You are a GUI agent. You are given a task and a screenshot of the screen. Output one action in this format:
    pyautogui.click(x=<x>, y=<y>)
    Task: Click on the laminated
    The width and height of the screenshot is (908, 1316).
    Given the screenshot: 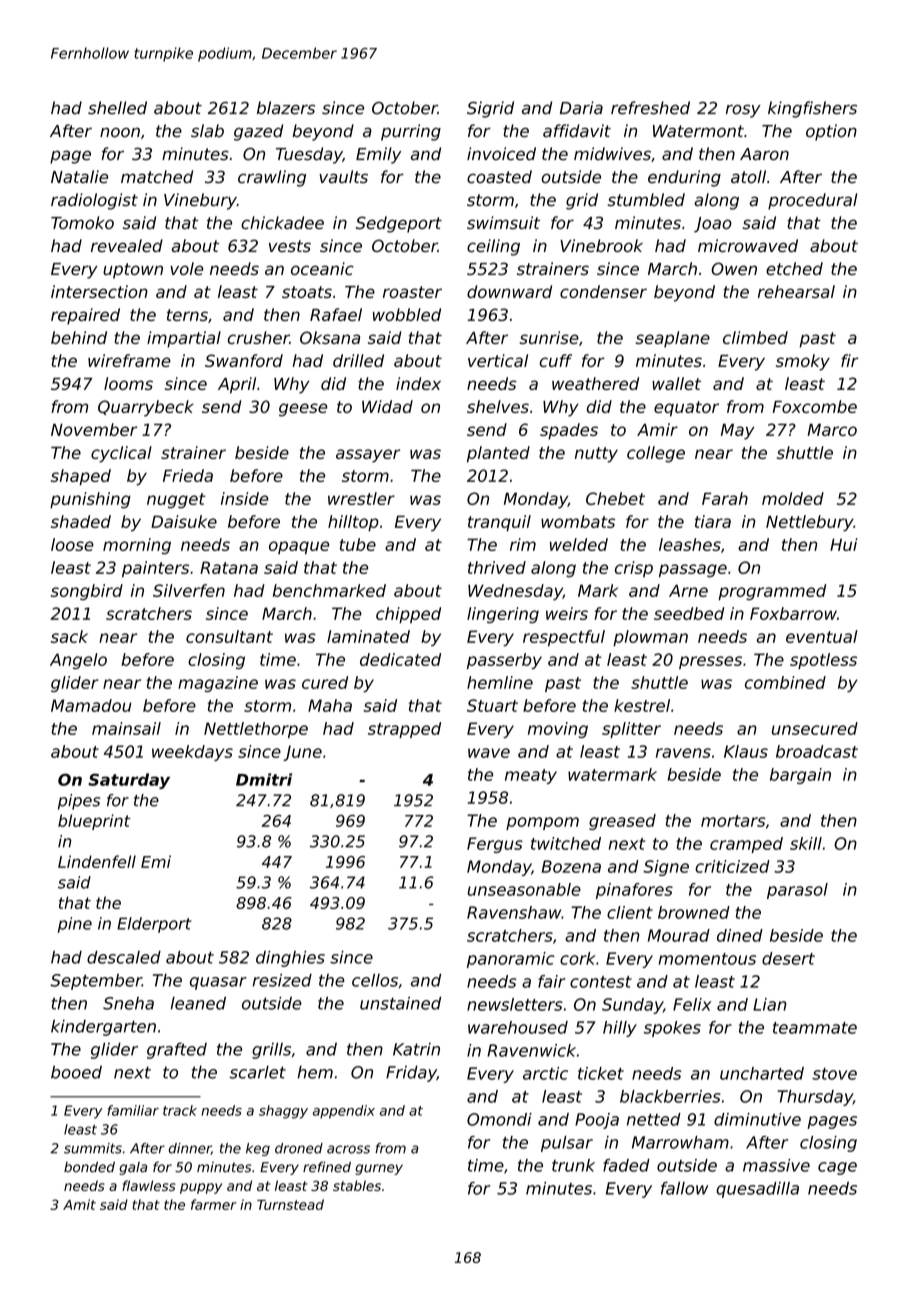 What is the action you would take?
    pyautogui.click(x=368, y=636)
